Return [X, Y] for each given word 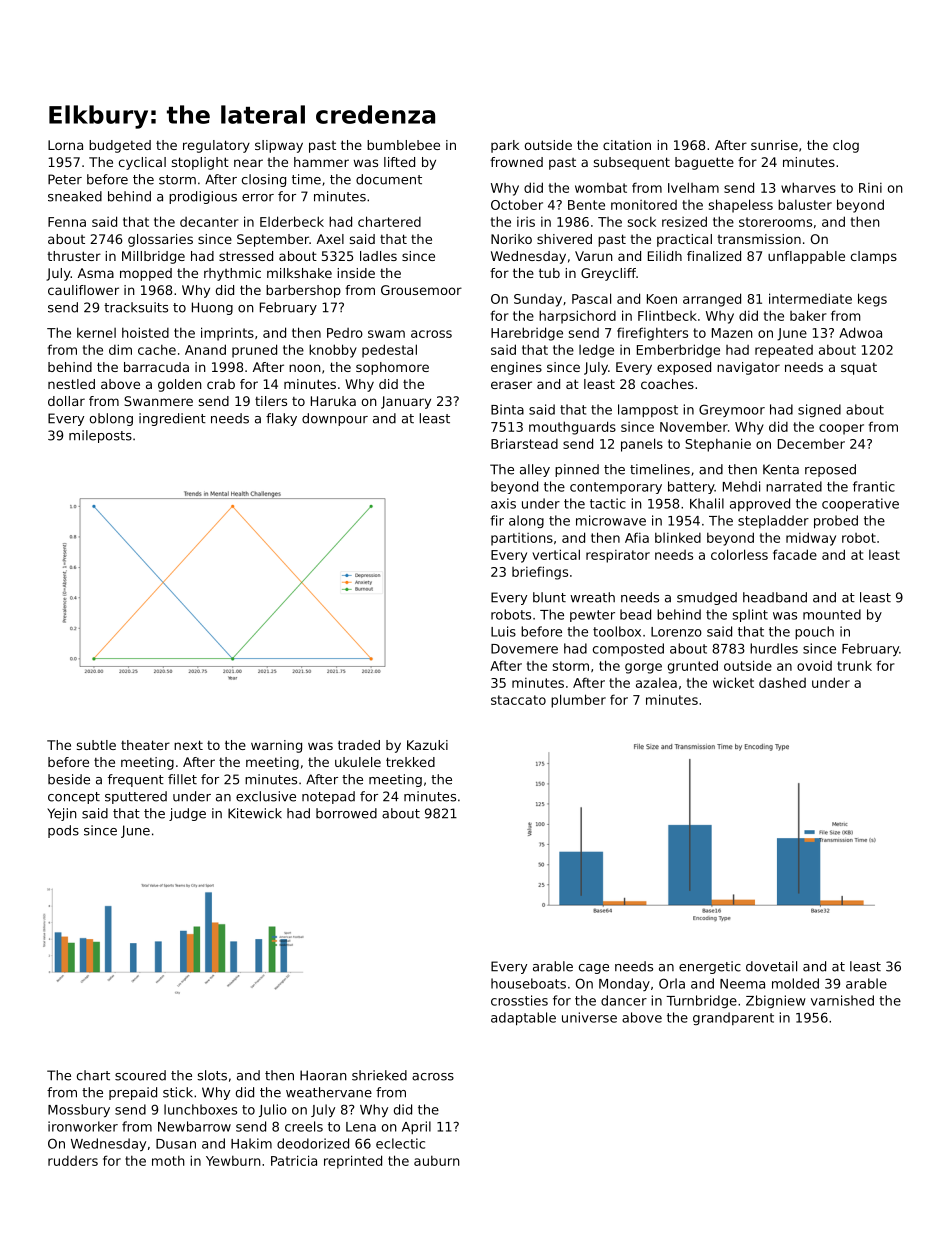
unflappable [806, 257]
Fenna [67, 222]
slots [212, 1075]
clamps [874, 257]
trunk [854, 665]
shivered [564, 239]
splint [750, 615]
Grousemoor [421, 290]
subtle [96, 745]
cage [594, 969]
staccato [518, 700]
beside [69, 779]
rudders [73, 1161]
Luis [503, 631]
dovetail [771, 966]
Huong [212, 308]
